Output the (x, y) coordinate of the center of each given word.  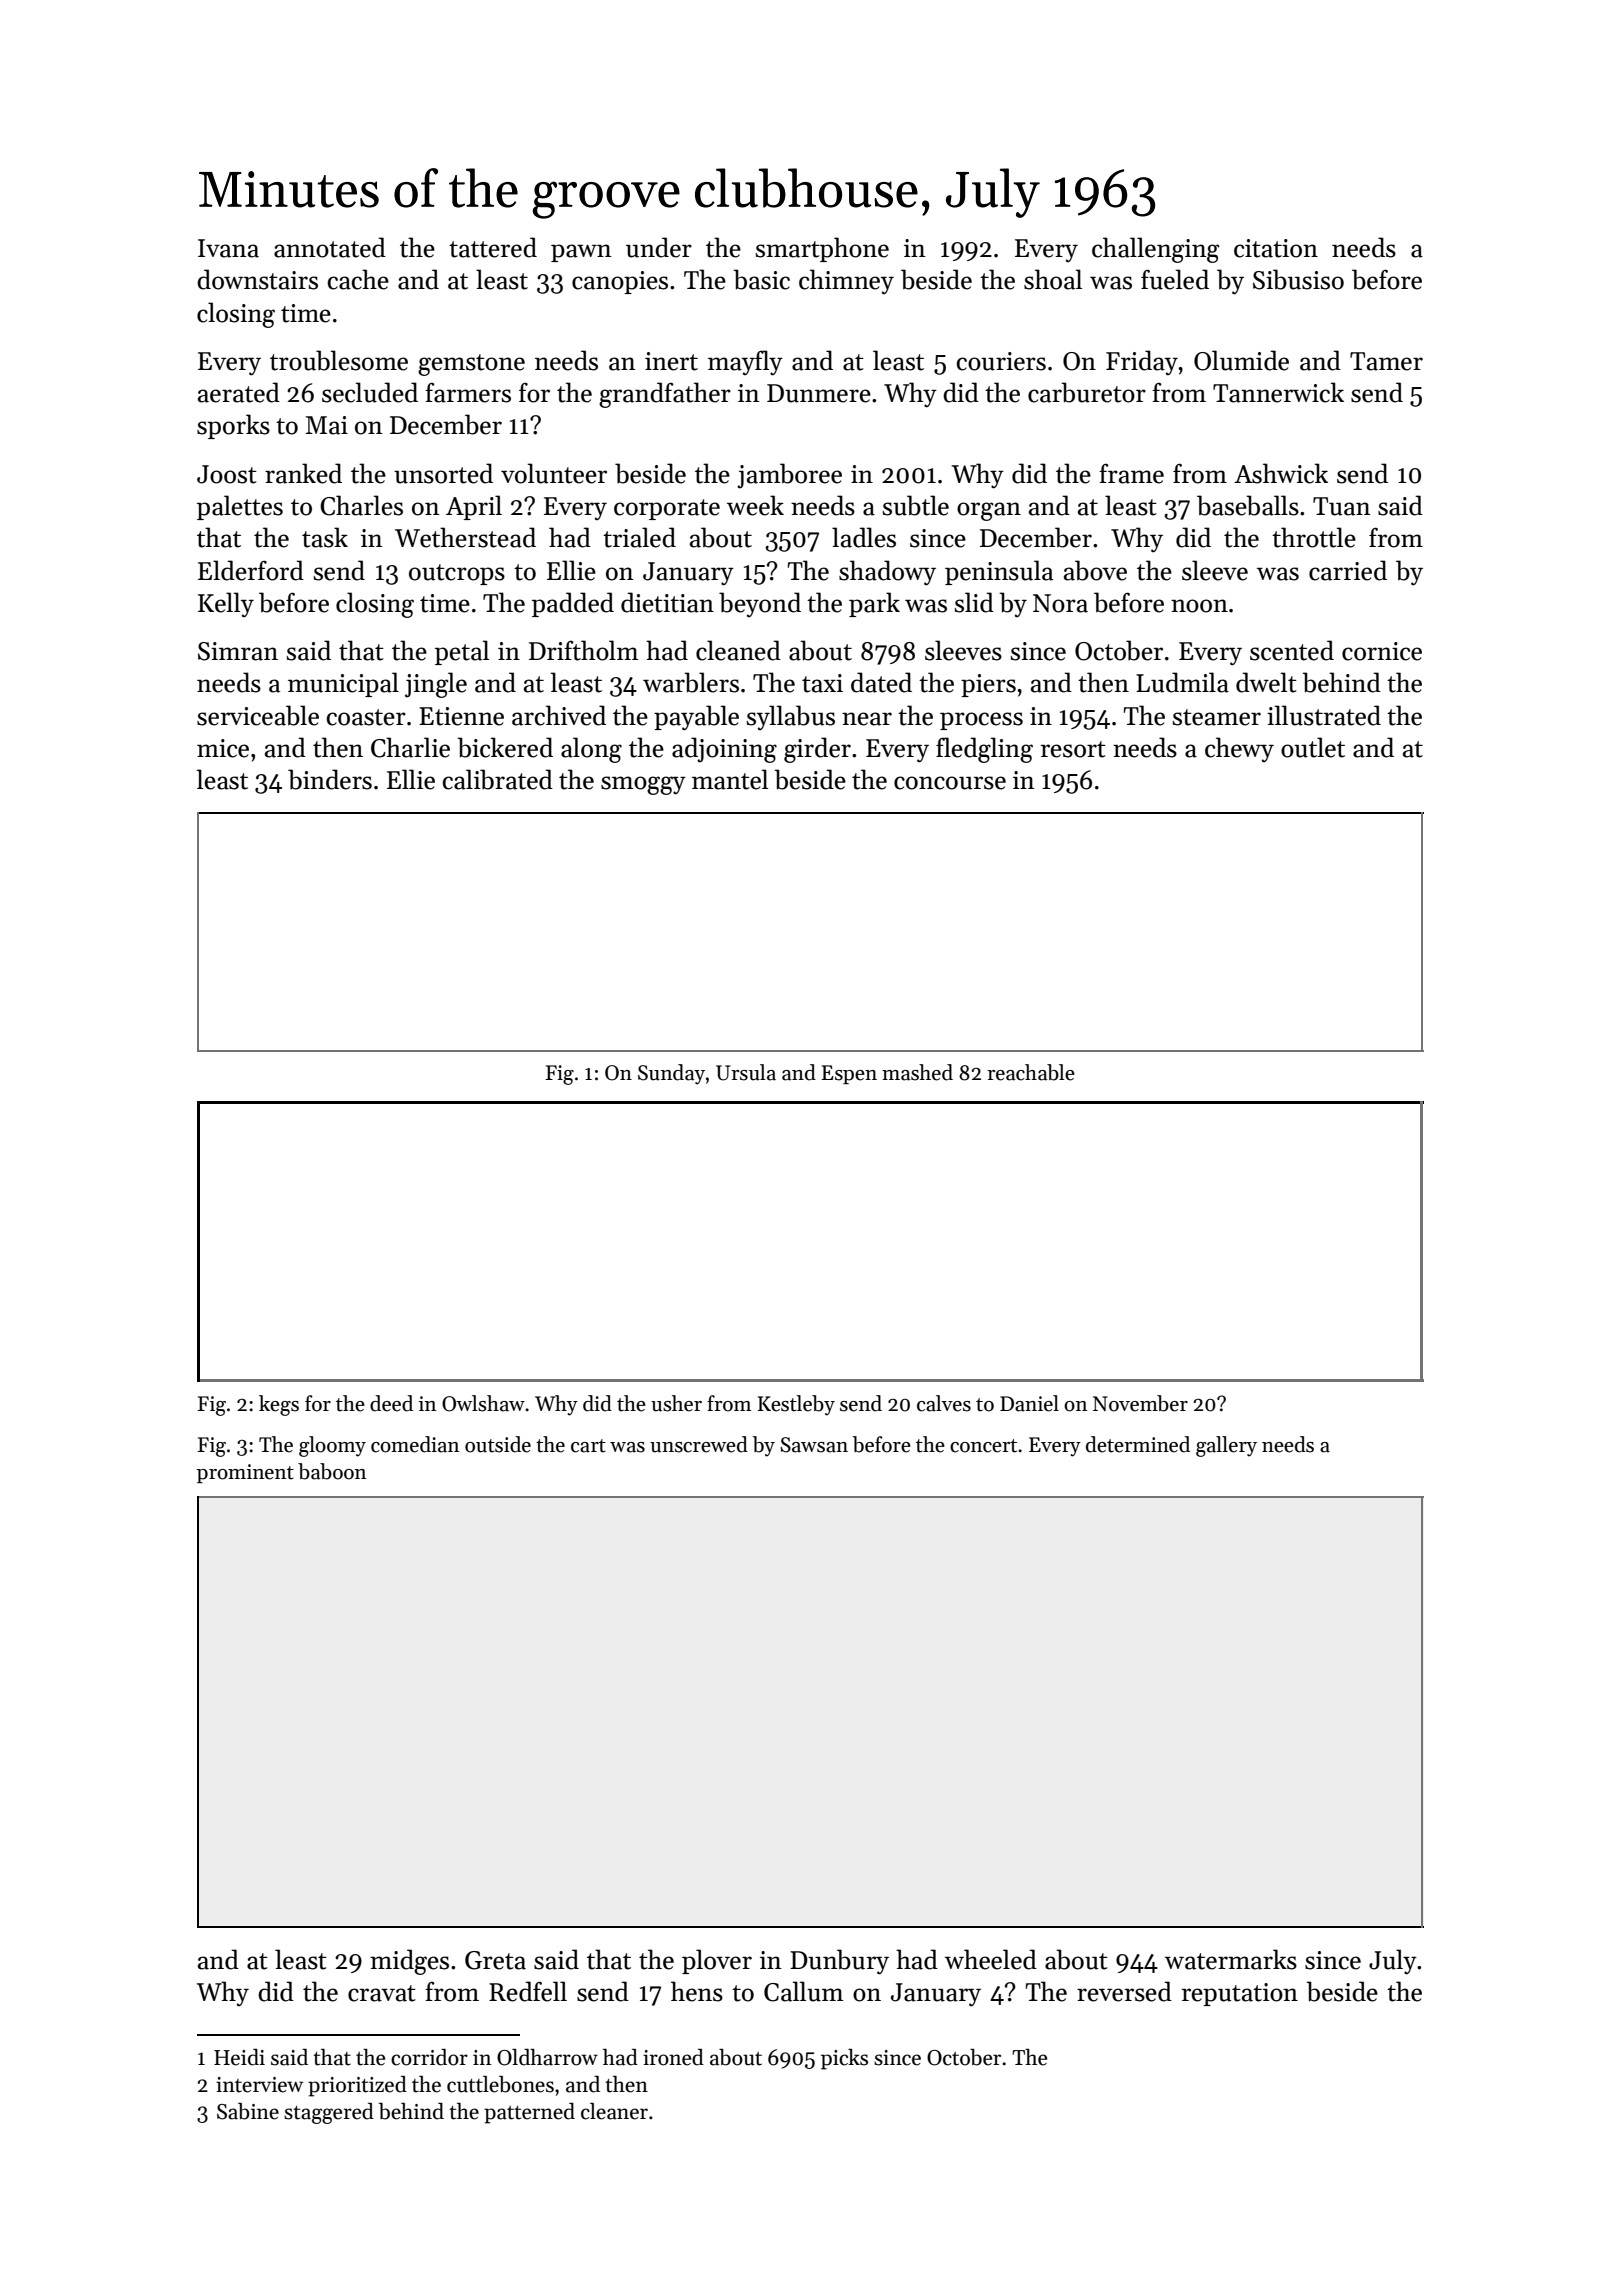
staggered (329, 2113)
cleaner (614, 2111)
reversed (1124, 1991)
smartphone (822, 249)
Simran (238, 651)
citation (1276, 248)
